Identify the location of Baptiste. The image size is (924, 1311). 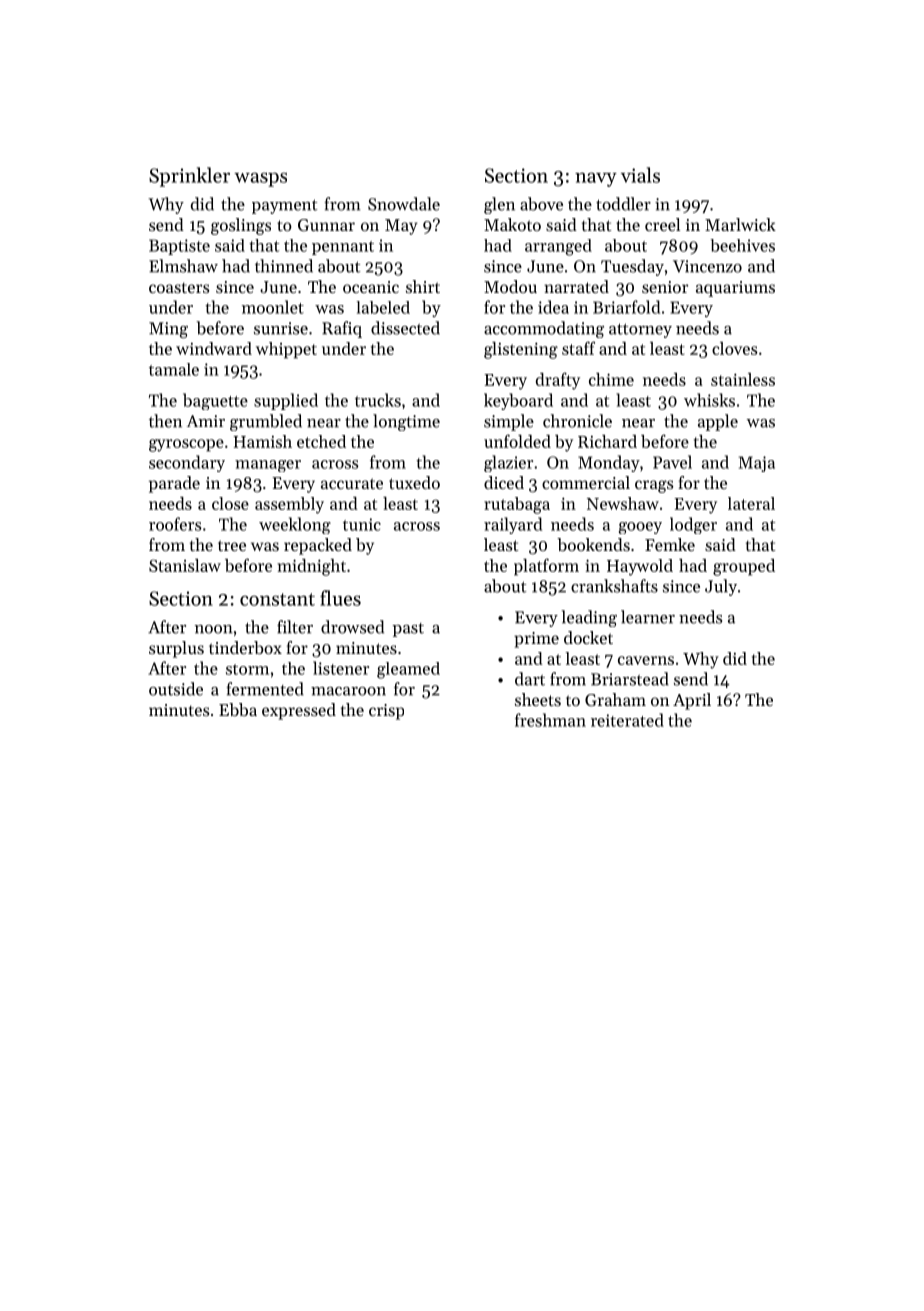
(179, 247).
